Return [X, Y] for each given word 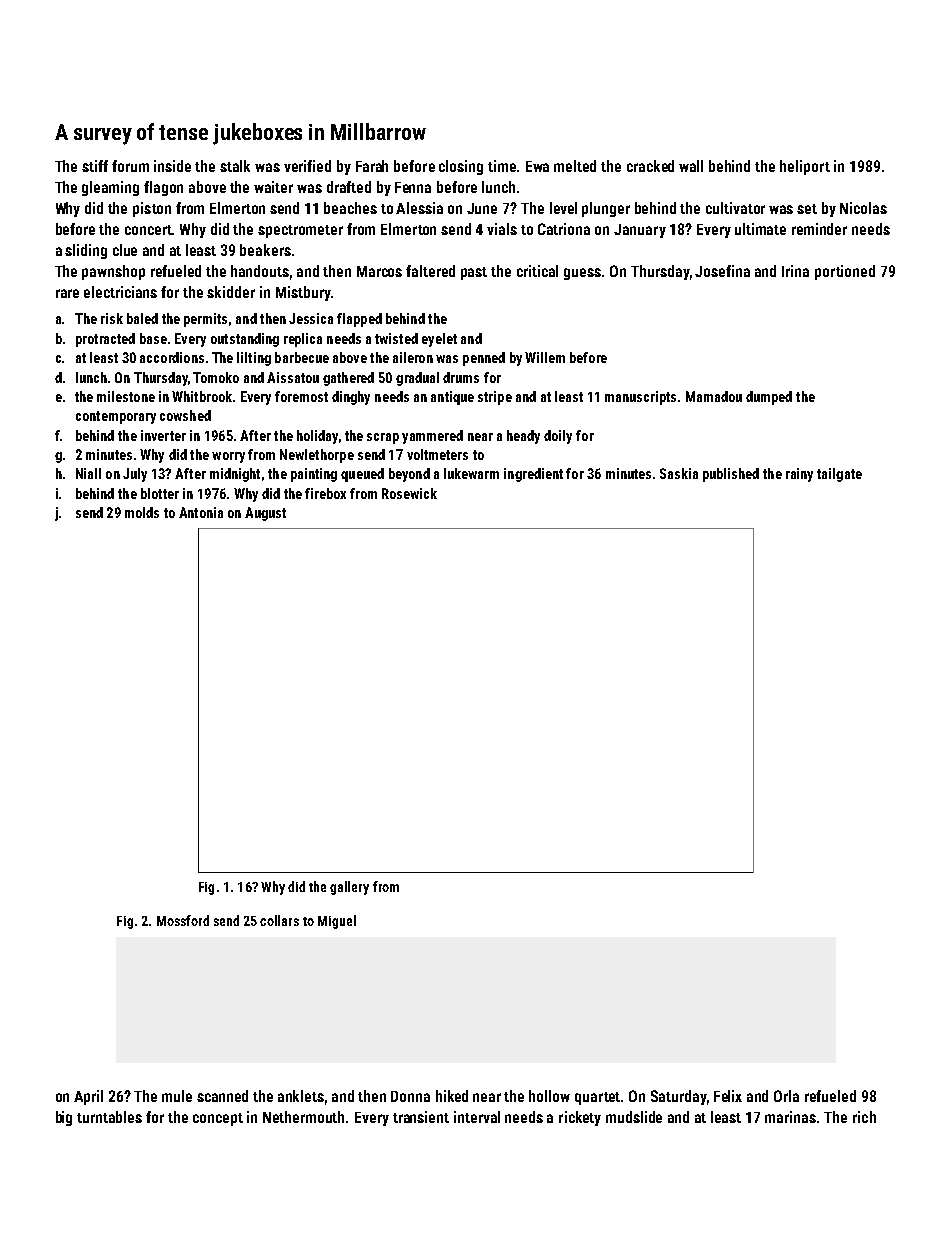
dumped [769, 398]
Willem [545, 357]
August [265, 514]
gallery [349, 888]
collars [279, 920]
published [731, 475]
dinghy [351, 398]
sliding [86, 251]
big [64, 1118]
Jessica [311, 318]
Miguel [337, 922]
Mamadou [714, 396]
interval [477, 1117]
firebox [325, 493]
